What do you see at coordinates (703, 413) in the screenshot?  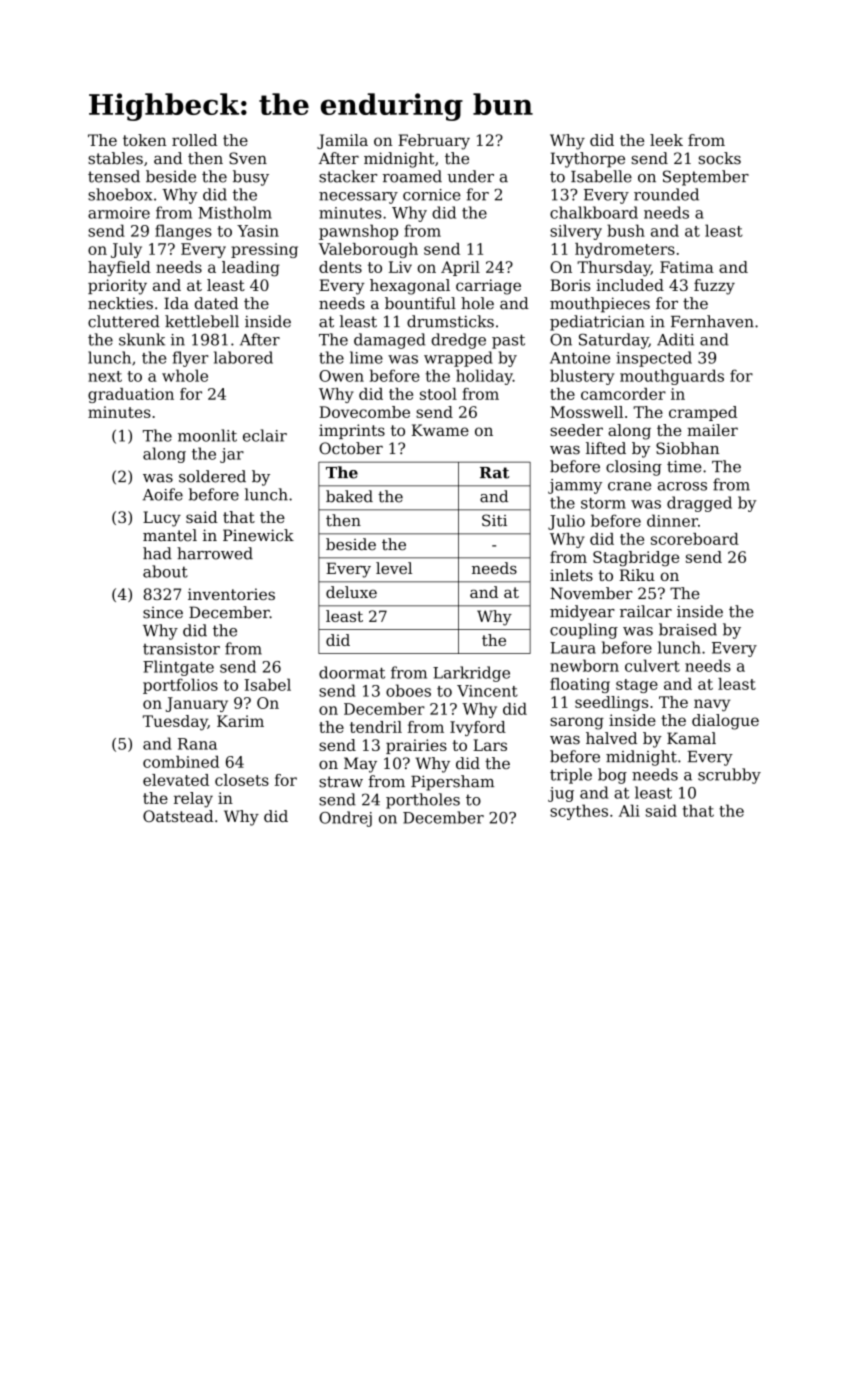 I see `cramped` at bounding box center [703, 413].
